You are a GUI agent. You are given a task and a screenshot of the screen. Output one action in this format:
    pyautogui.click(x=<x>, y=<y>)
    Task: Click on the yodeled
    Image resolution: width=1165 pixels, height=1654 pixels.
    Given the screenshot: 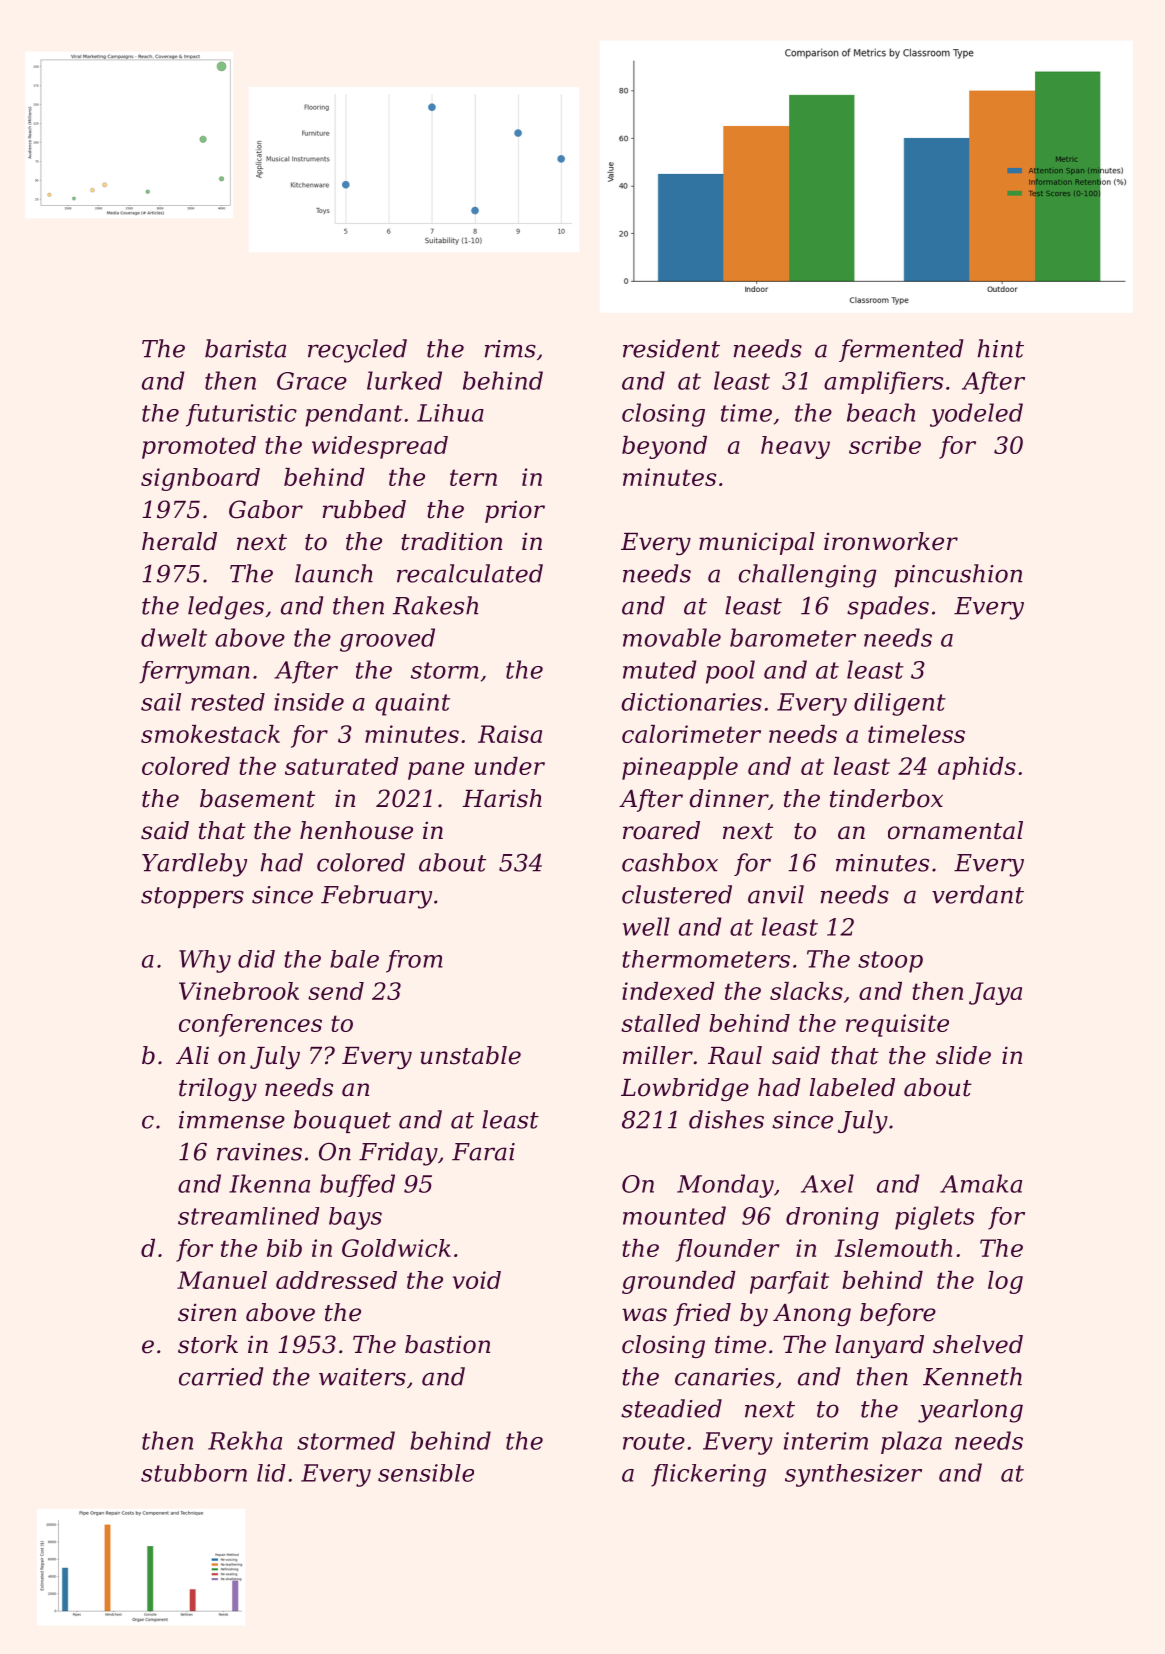 What is the action you would take?
    pyautogui.click(x=976, y=415)
